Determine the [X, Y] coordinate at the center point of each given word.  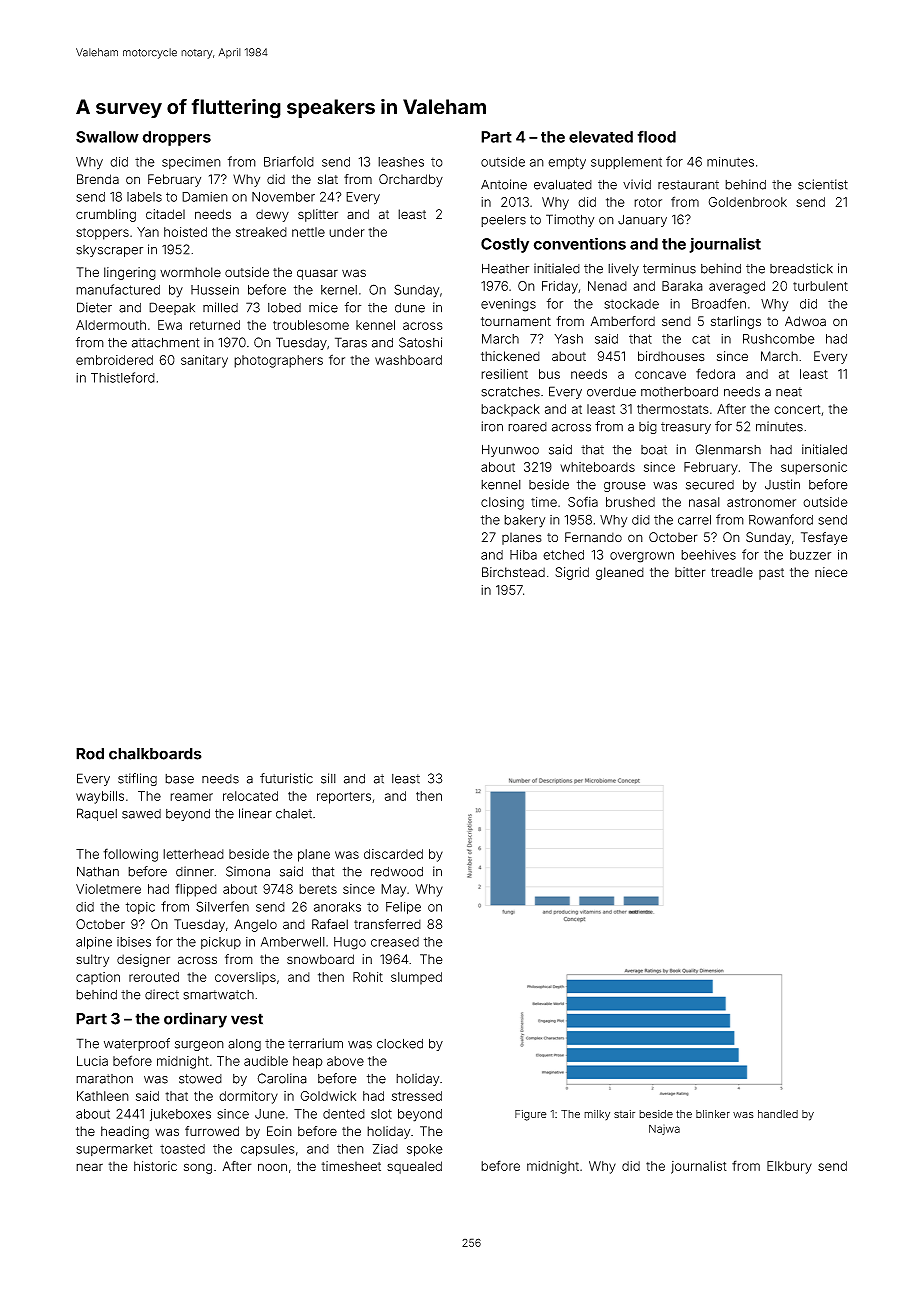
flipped [196, 890]
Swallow [107, 137]
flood [656, 136]
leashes [401, 162]
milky [597, 1115]
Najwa [664, 1130]
